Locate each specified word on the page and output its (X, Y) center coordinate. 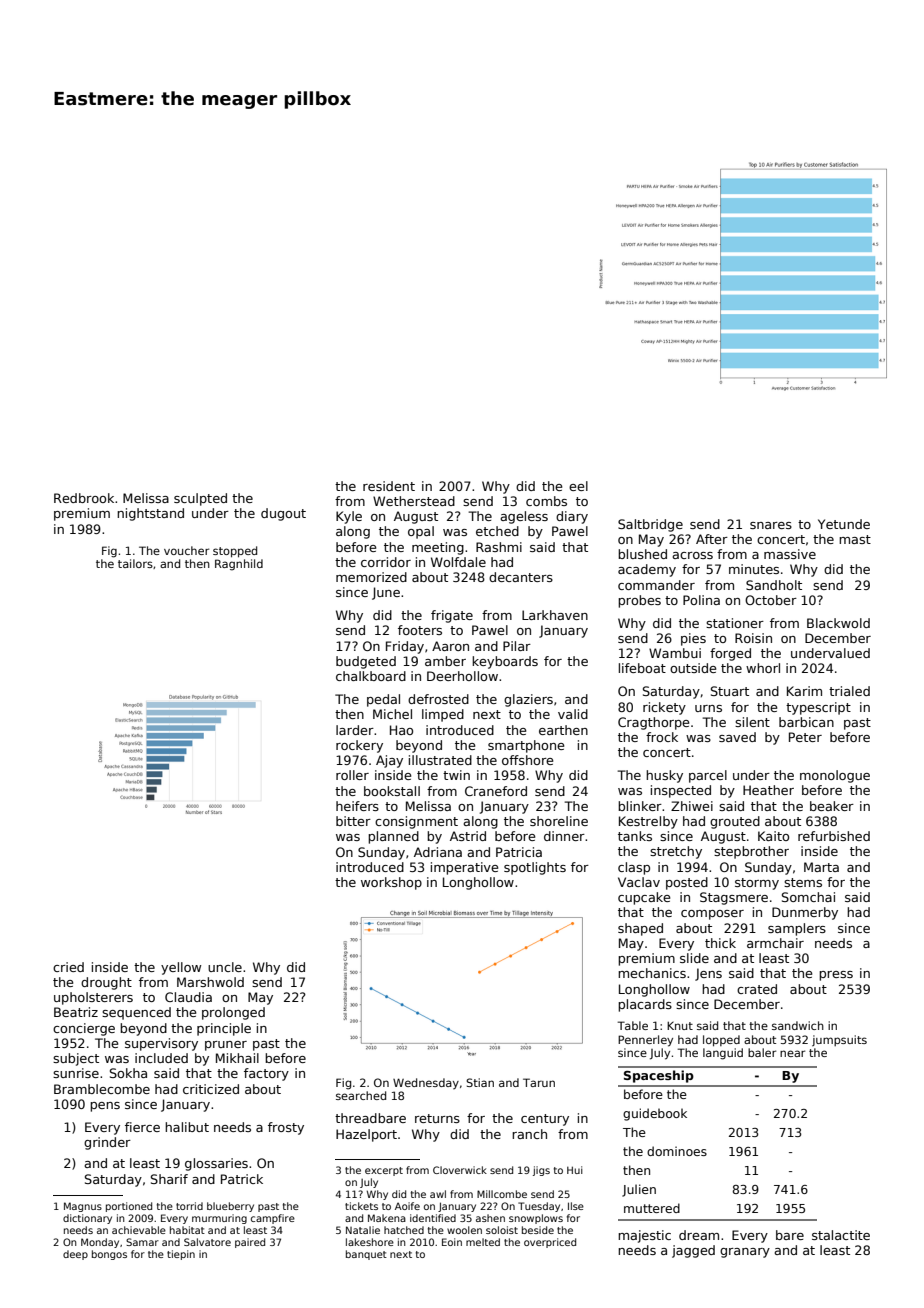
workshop (391, 883)
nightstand (150, 514)
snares (771, 525)
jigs (541, 1171)
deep (75, 1255)
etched (497, 531)
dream (699, 1235)
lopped (721, 1041)
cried (68, 967)
